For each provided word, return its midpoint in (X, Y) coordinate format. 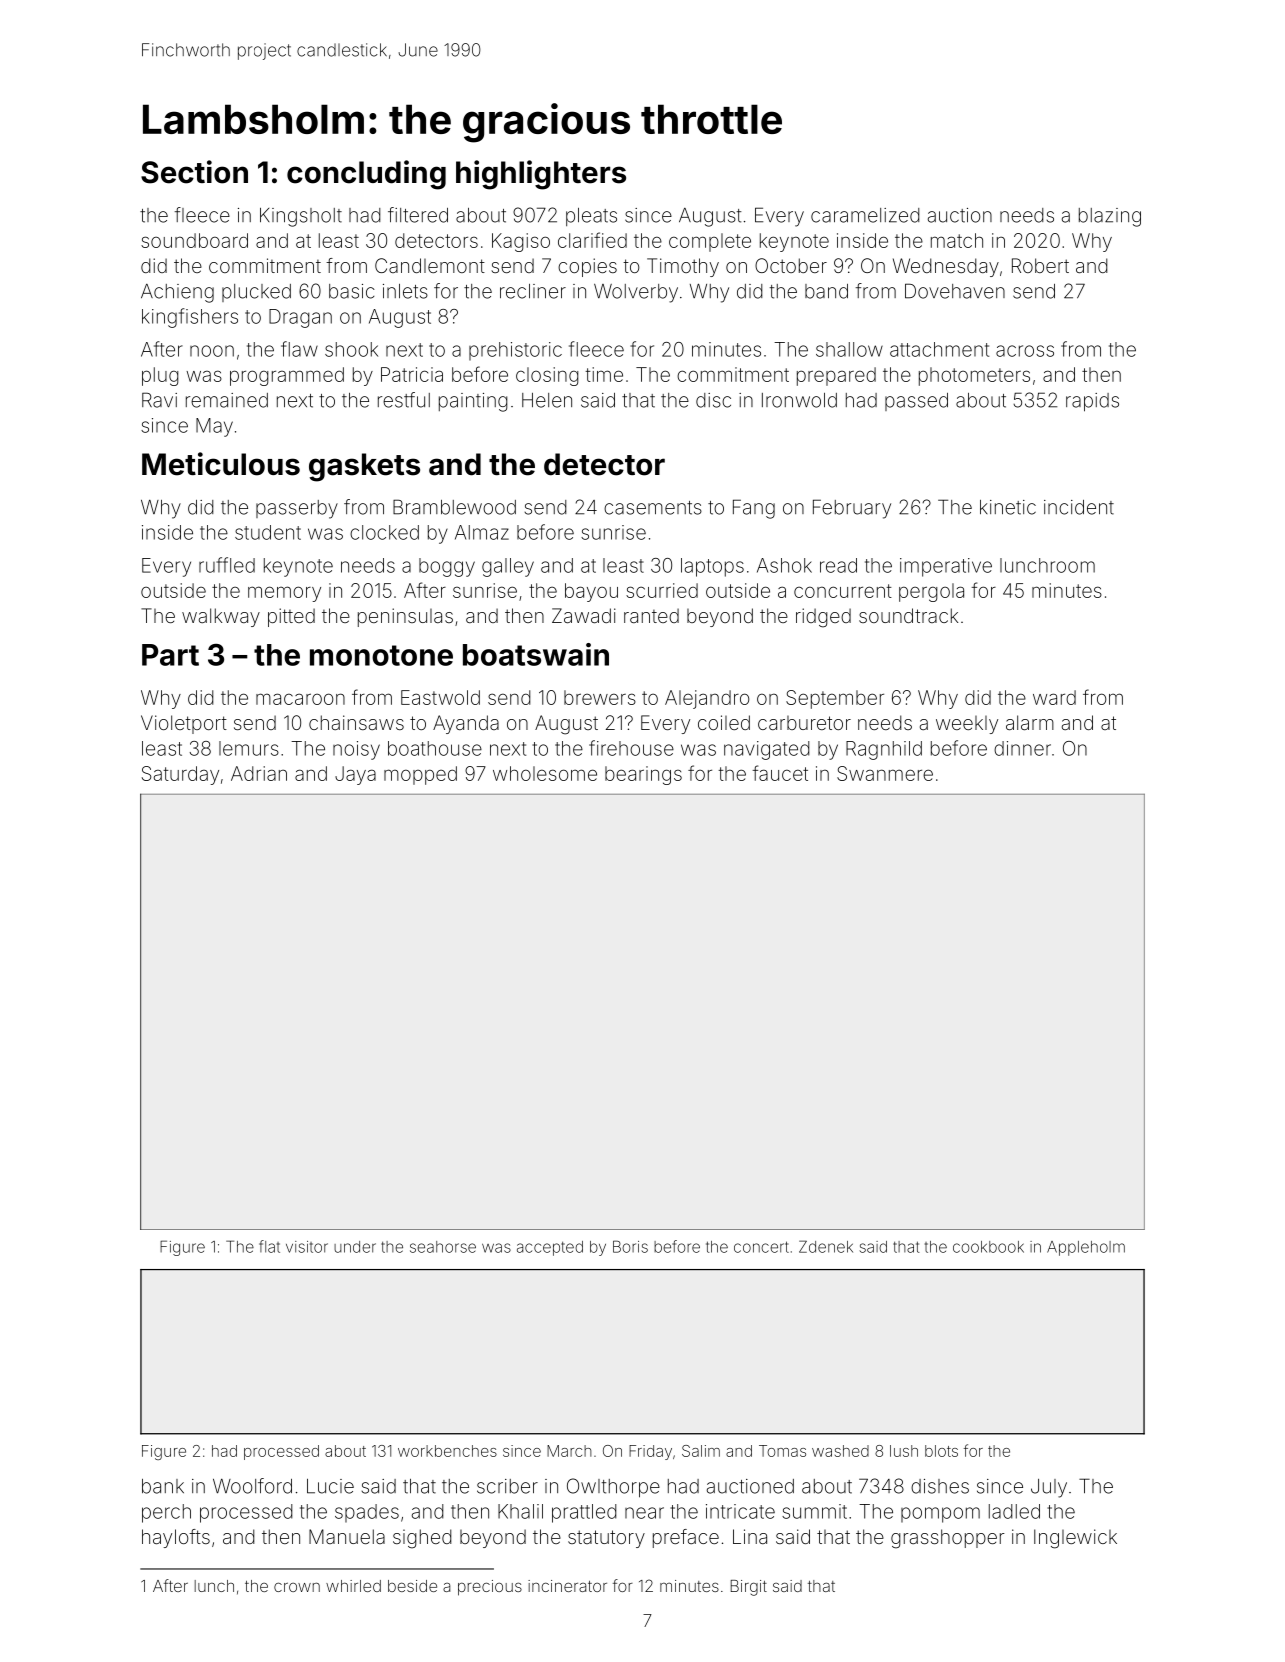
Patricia (412, 374)
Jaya (355, 775)
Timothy (683, 267)
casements (653, 508)
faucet (780, 773)
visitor (307, 1247)
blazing (1110, 217)
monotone (381, 655)
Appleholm (1086, 1248)
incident (1079, 507)
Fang (754, 509)
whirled (353, 1586)
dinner (1022, 748)
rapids (1092, 402)
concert (761, 1247)
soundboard (194, 240)
